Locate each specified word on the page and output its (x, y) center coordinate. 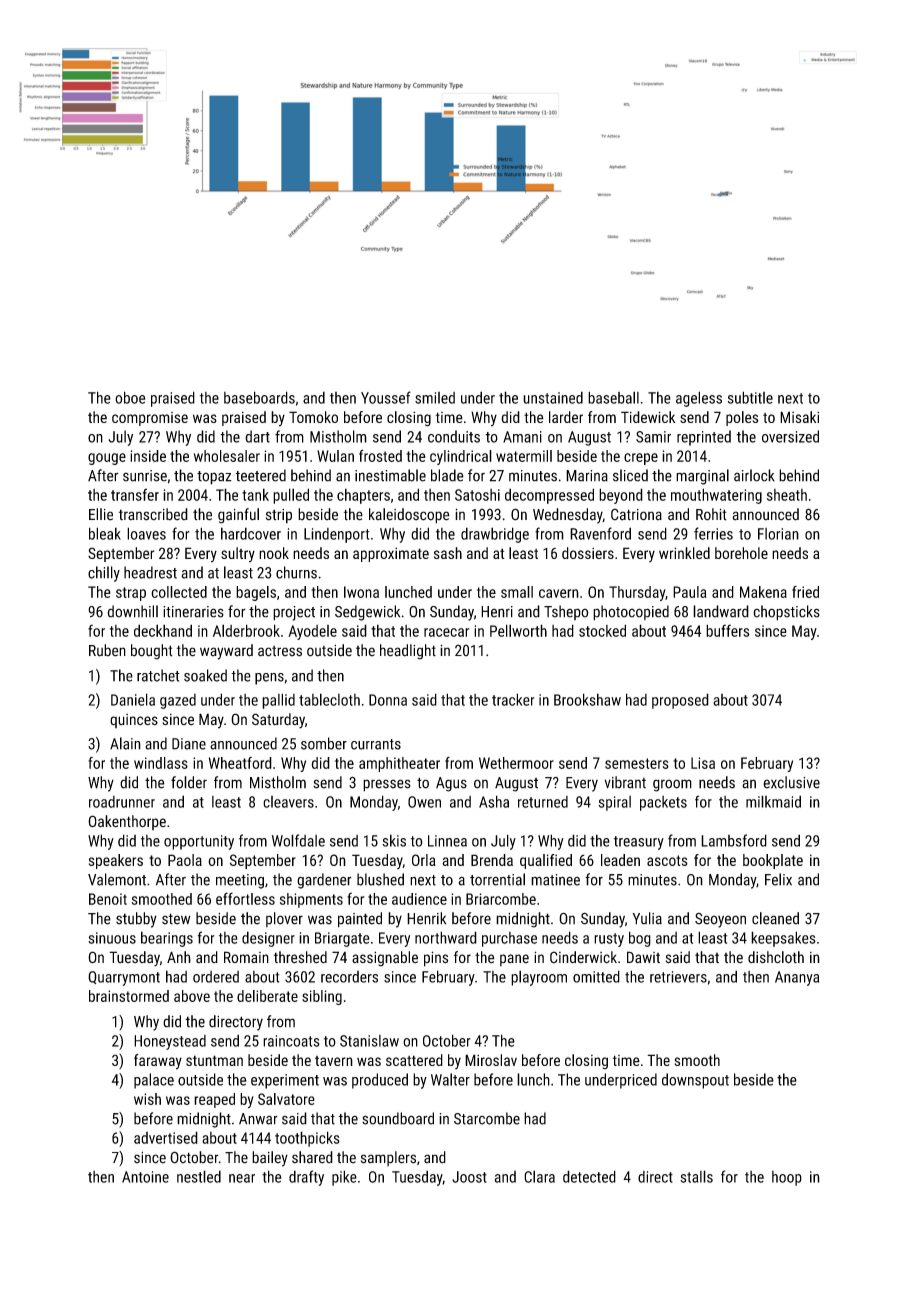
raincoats (291, 1041)
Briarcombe (501, 899)
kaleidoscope (409, 516)
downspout (695, 1081)
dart (257, 436)
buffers (728, 630)
